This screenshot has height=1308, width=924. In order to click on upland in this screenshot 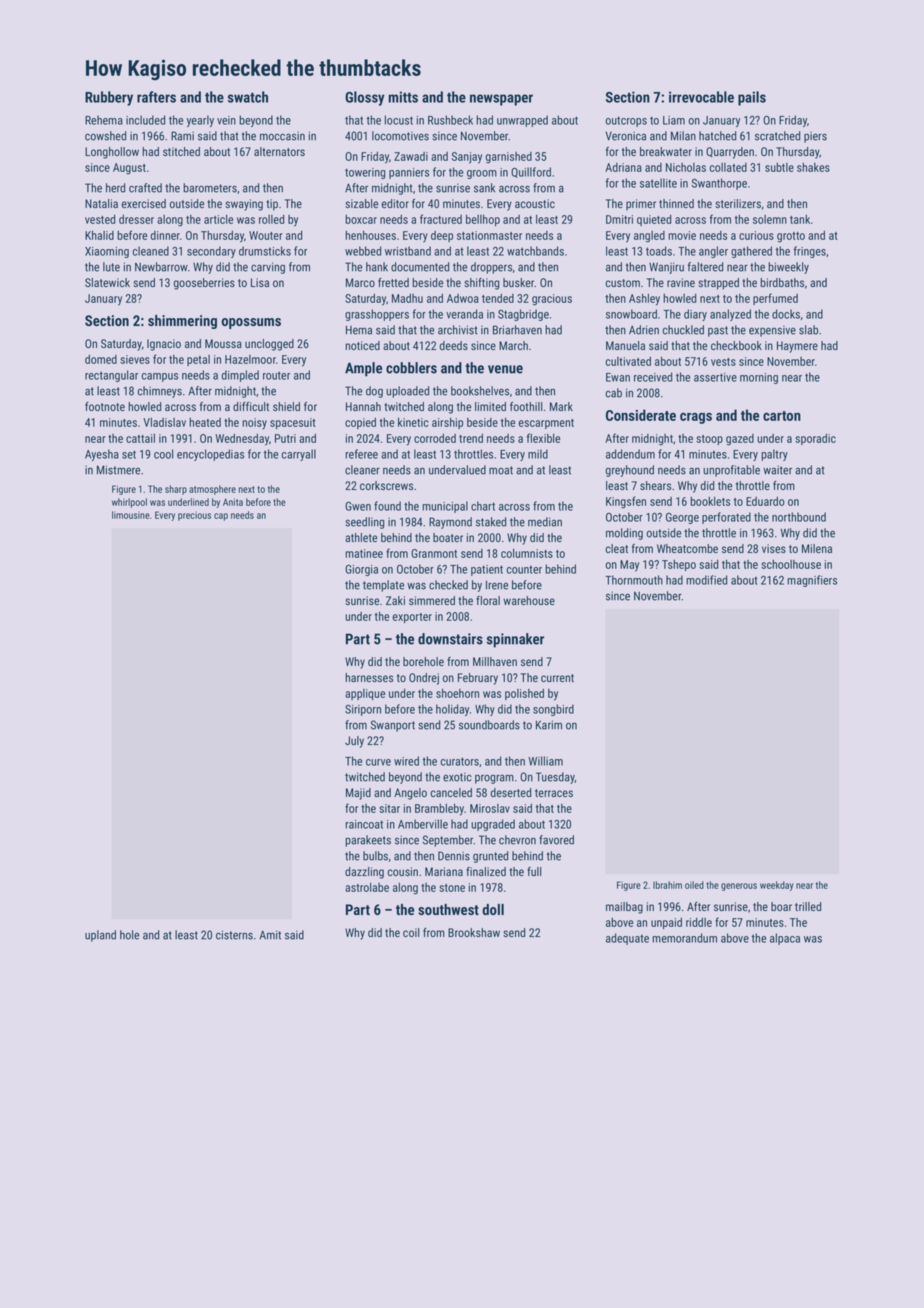, I will do `click(100, 936)`.
